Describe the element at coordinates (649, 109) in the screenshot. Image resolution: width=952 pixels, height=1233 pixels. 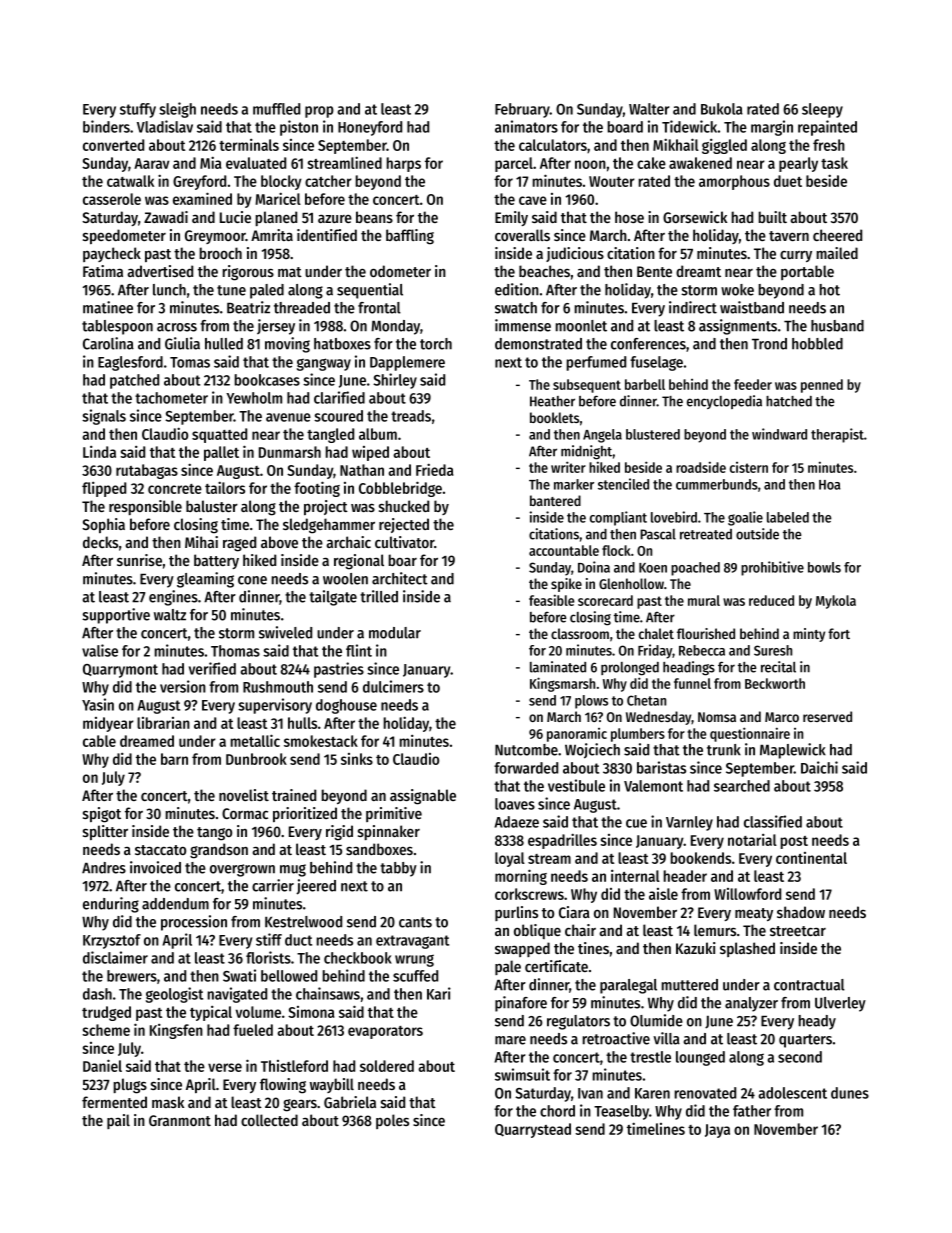
I see `Walter` at that location.
